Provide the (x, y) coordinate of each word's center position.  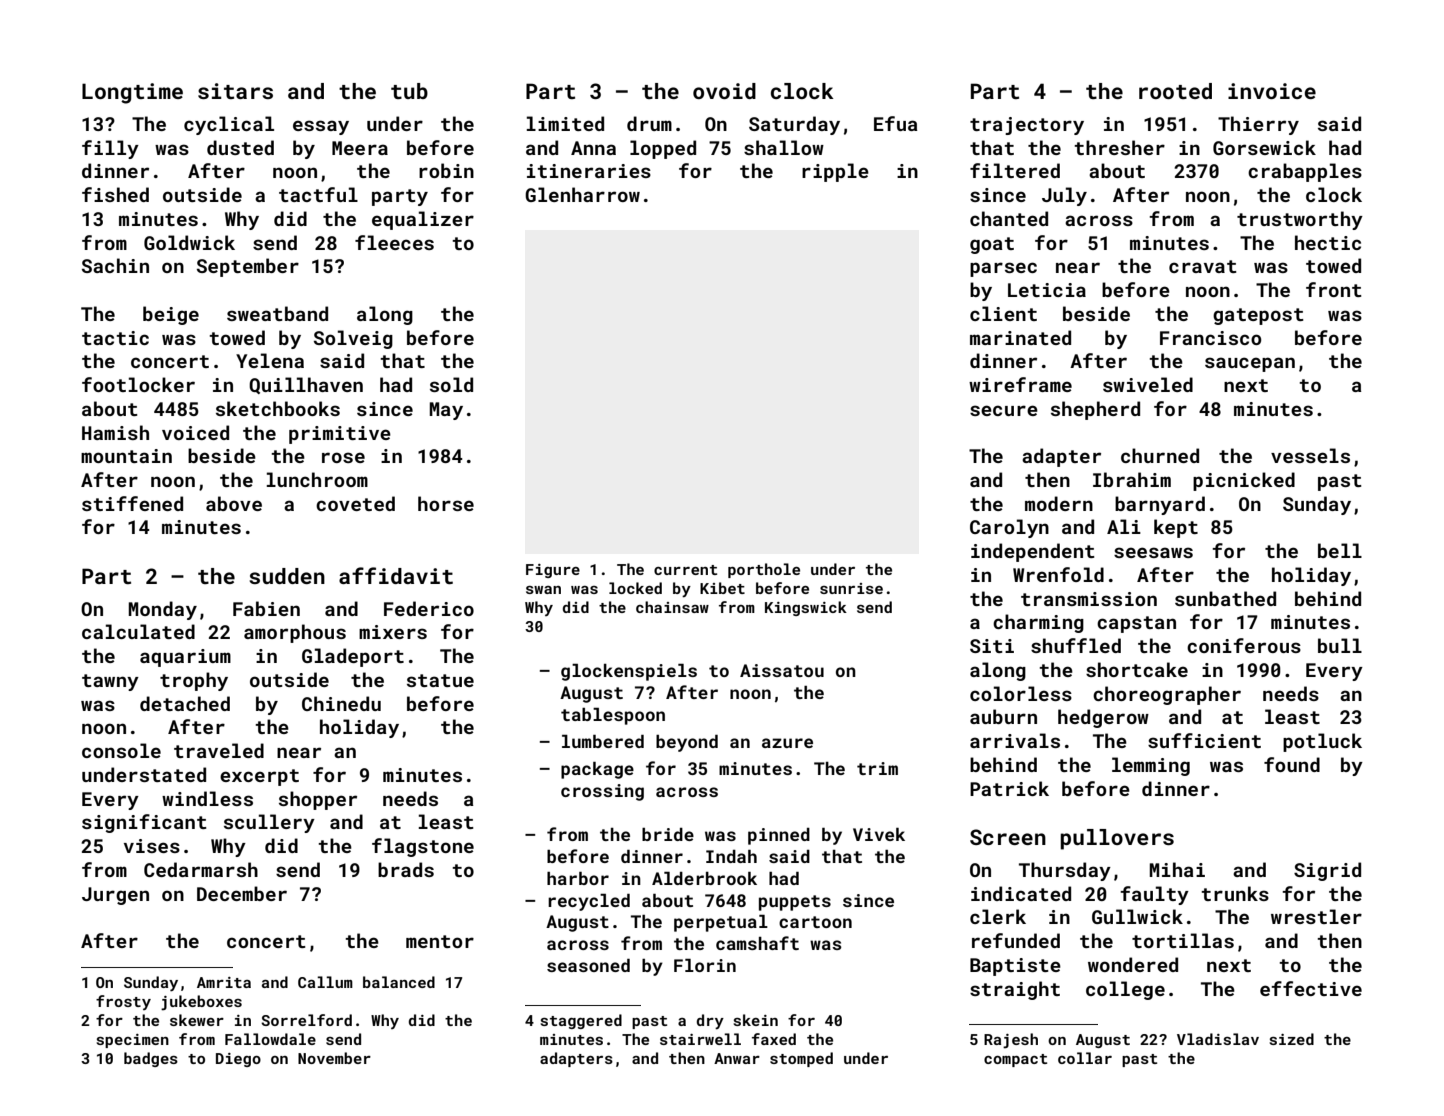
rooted (1175, 91)
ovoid (724, 91)
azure (787, 743)
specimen (132, 1041)
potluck (1322, 742)
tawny (110, 682)
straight (1015, 990)
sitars (235, 91)
